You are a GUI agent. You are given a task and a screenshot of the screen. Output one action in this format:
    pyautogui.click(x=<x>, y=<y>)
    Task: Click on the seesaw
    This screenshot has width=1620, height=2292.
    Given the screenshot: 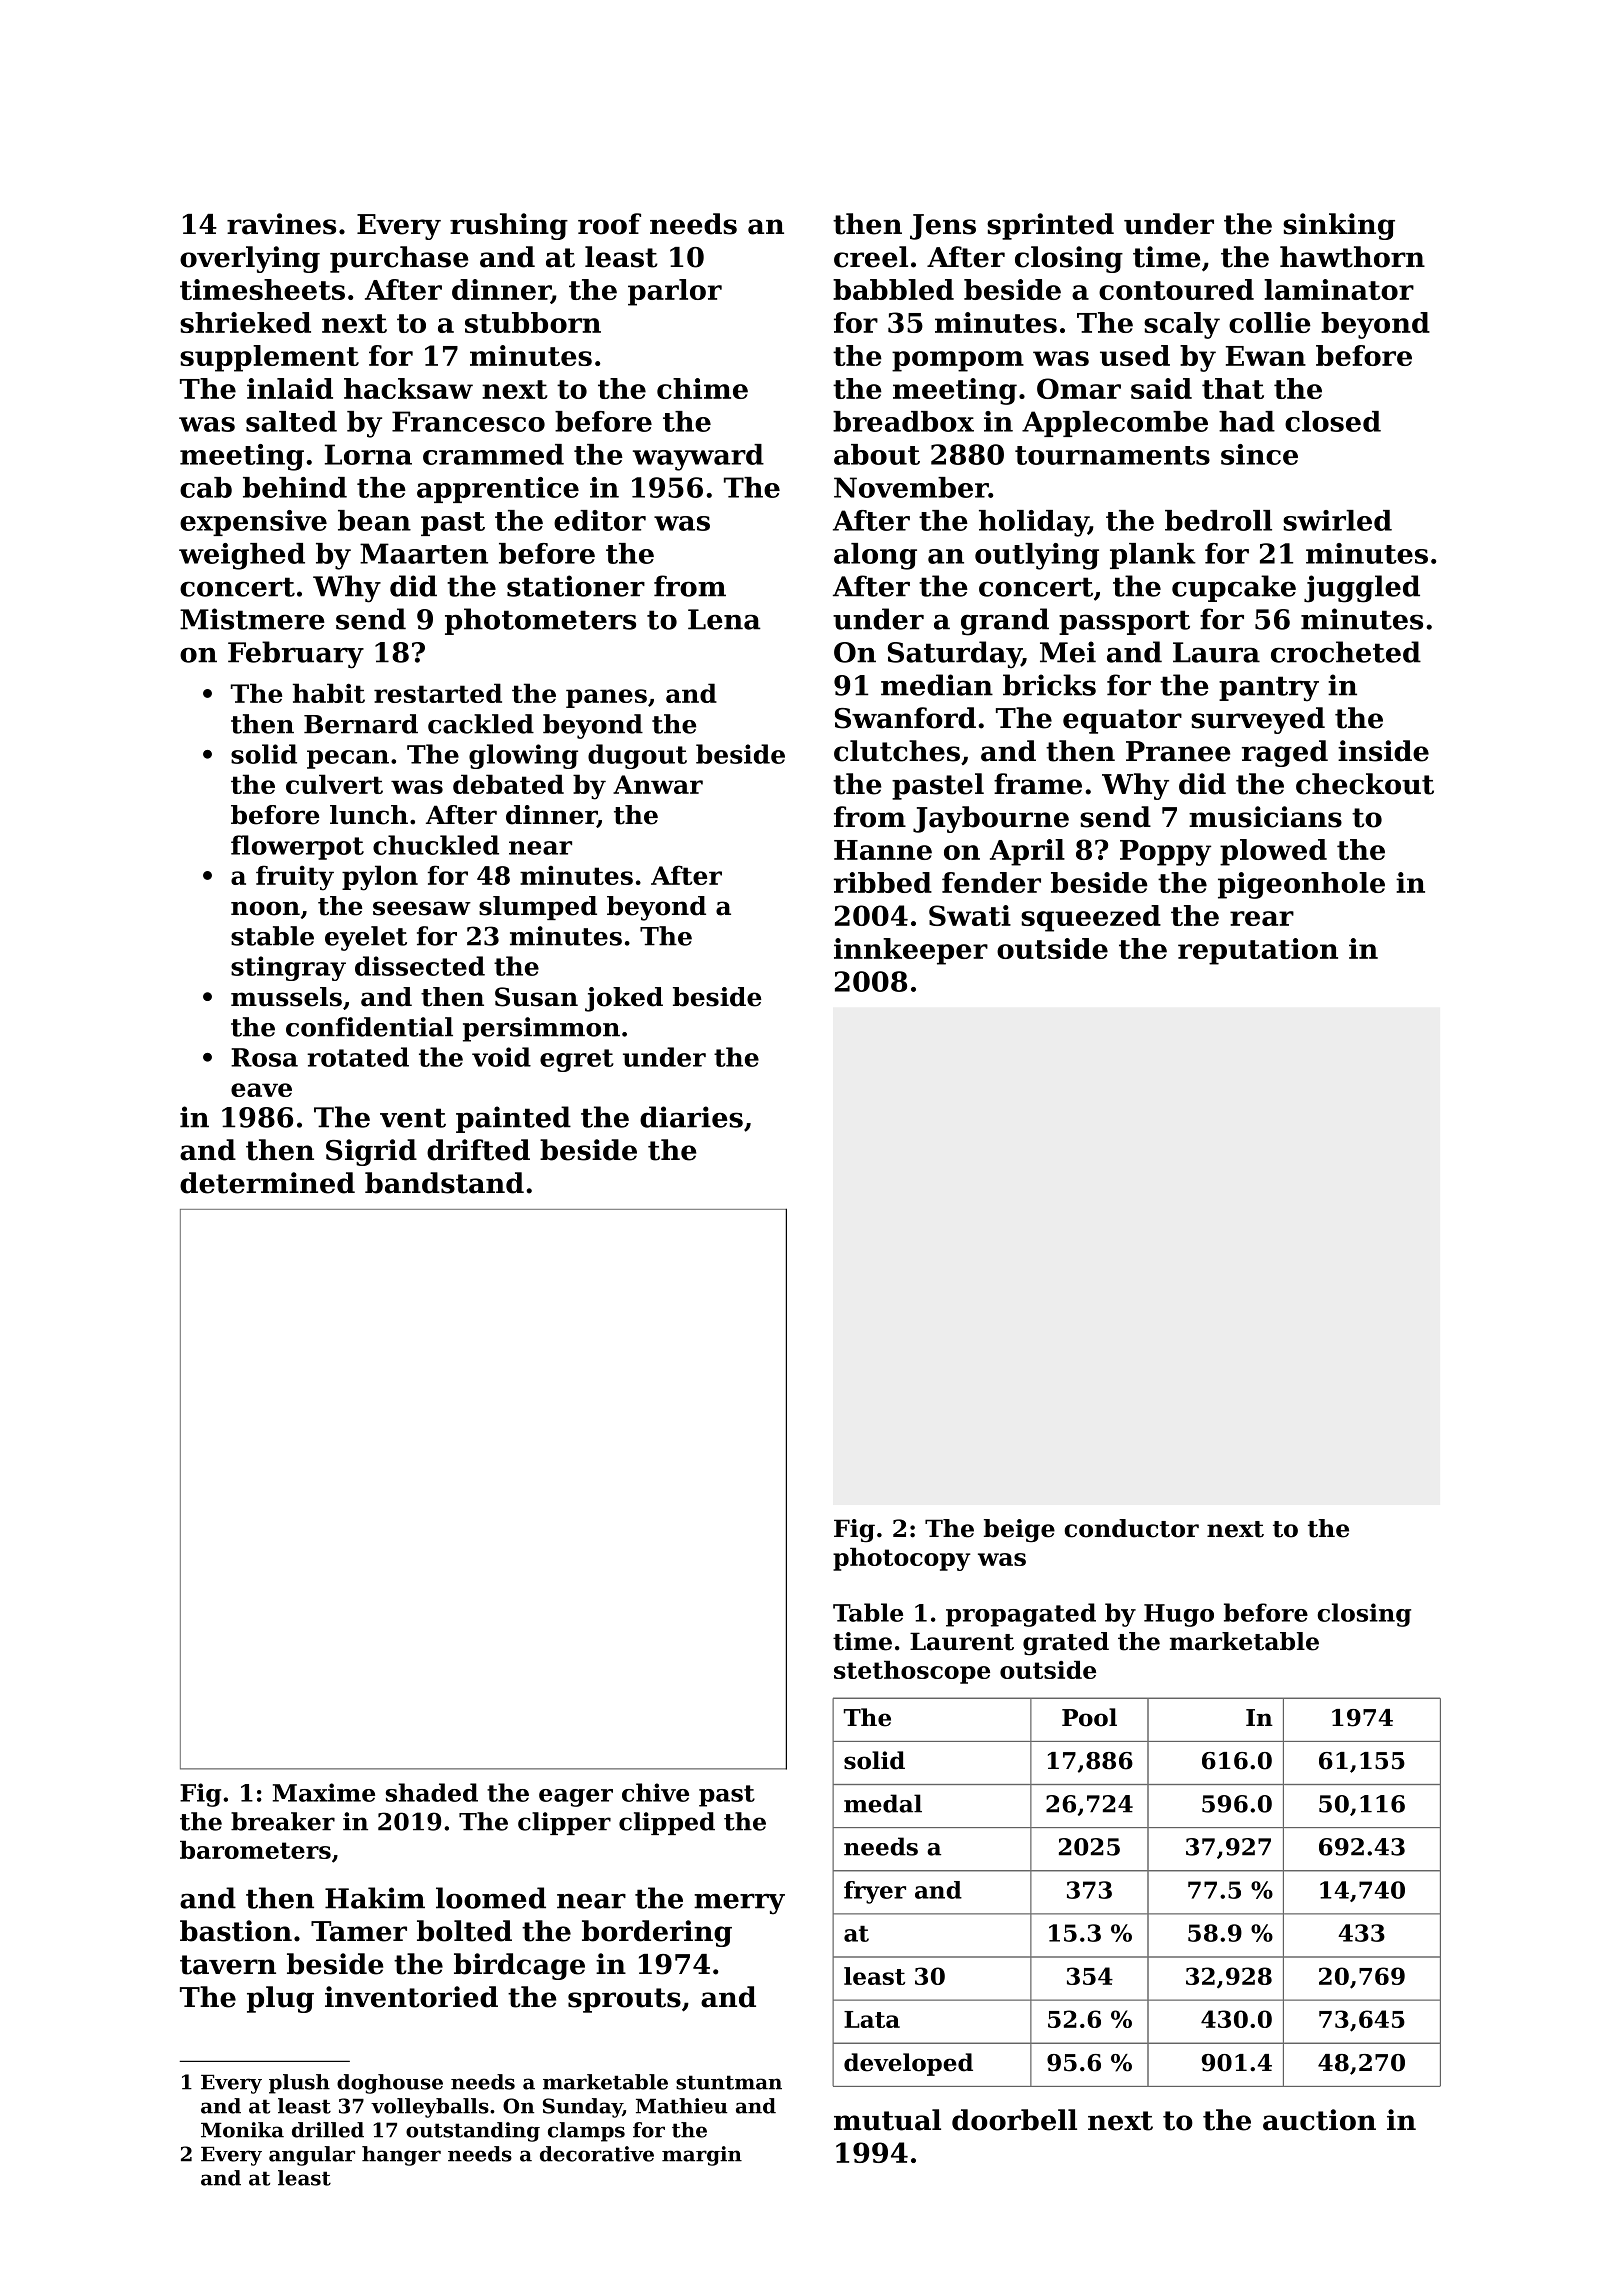 What is the action you would take?
    pyautogui.click(x=422, y=908)
